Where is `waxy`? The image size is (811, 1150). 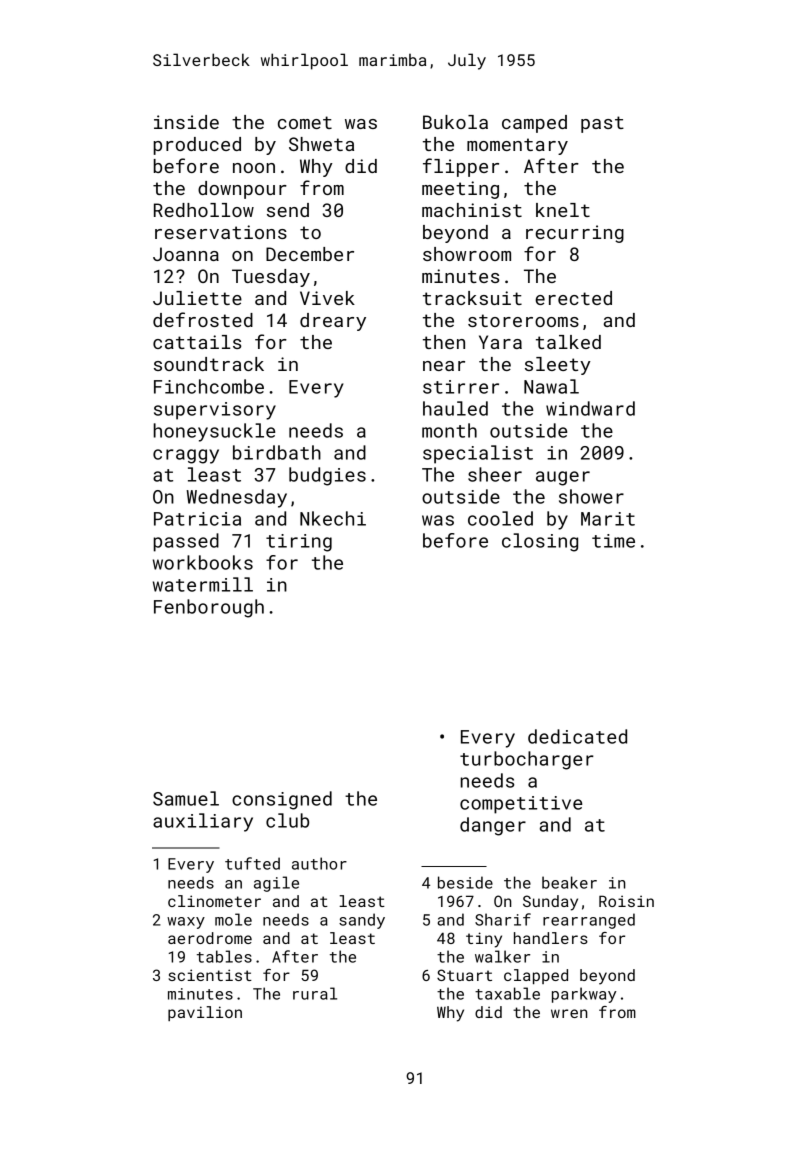
waxy is located at coordinates (186, 923).
